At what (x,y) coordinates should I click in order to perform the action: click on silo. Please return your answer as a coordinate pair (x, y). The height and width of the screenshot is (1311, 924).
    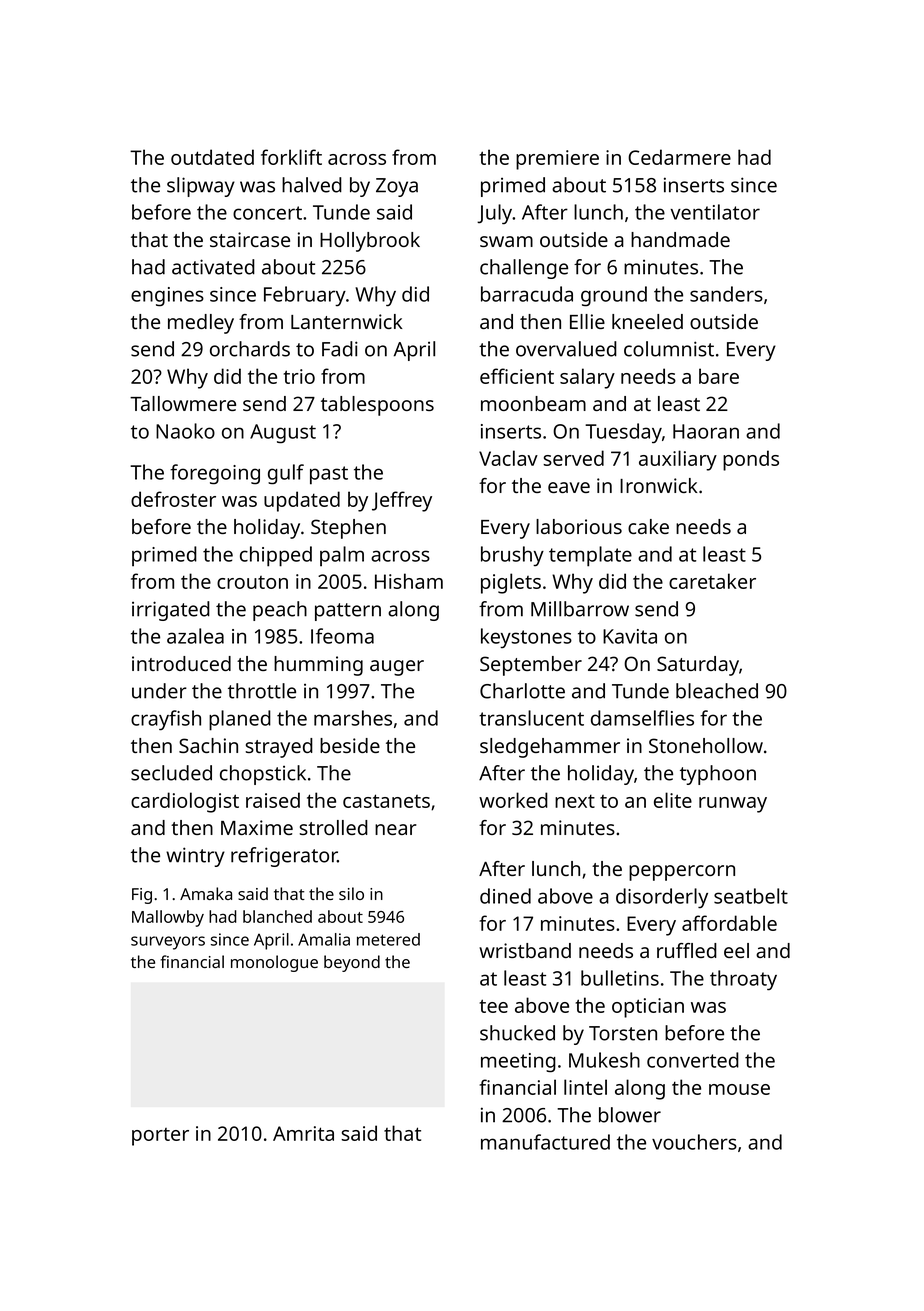
    Looking at the image, I should click on (351, 893).
